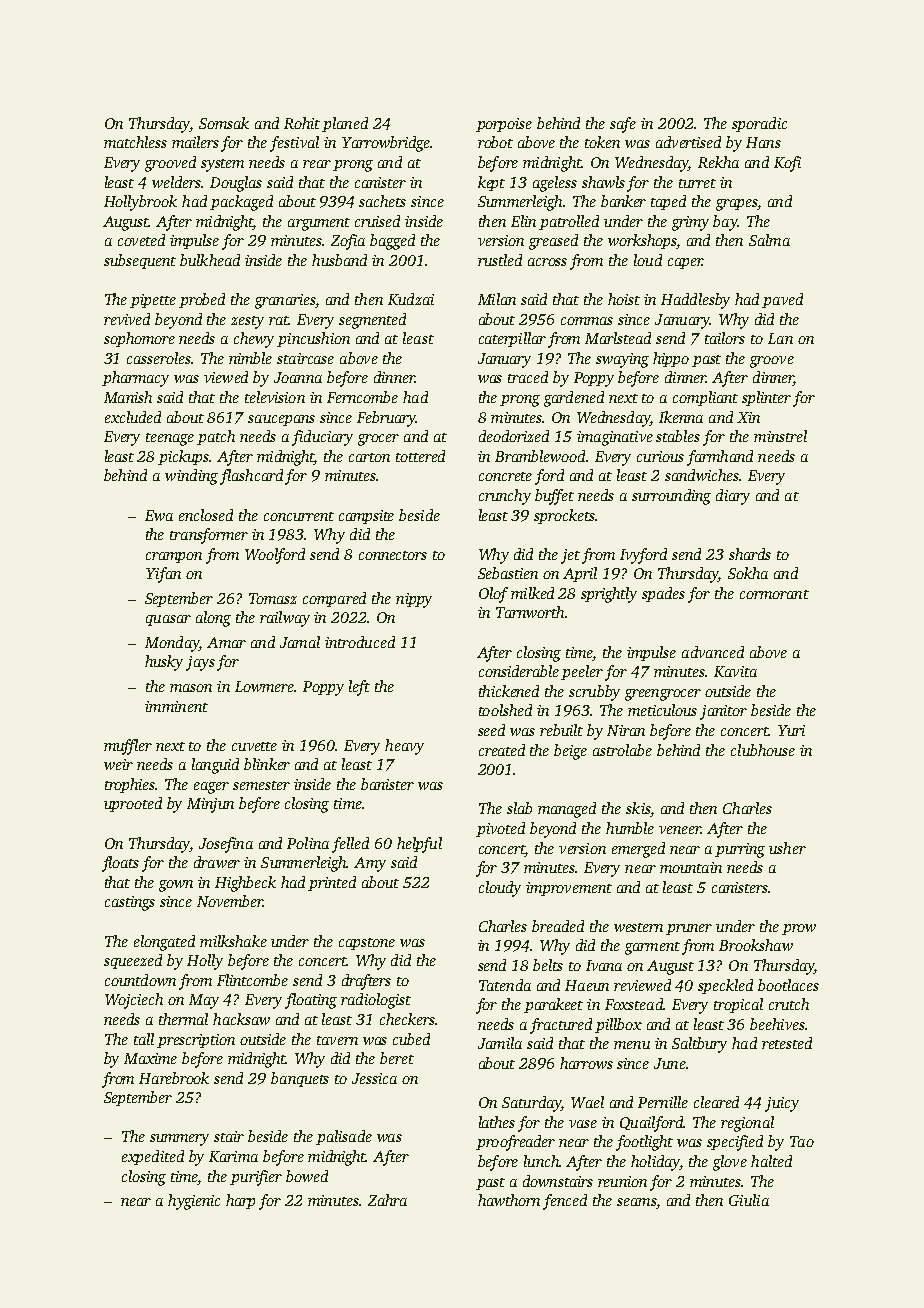  Describe the element at coordinates (505, 497) in the document. I see `crunchy` at that location.
